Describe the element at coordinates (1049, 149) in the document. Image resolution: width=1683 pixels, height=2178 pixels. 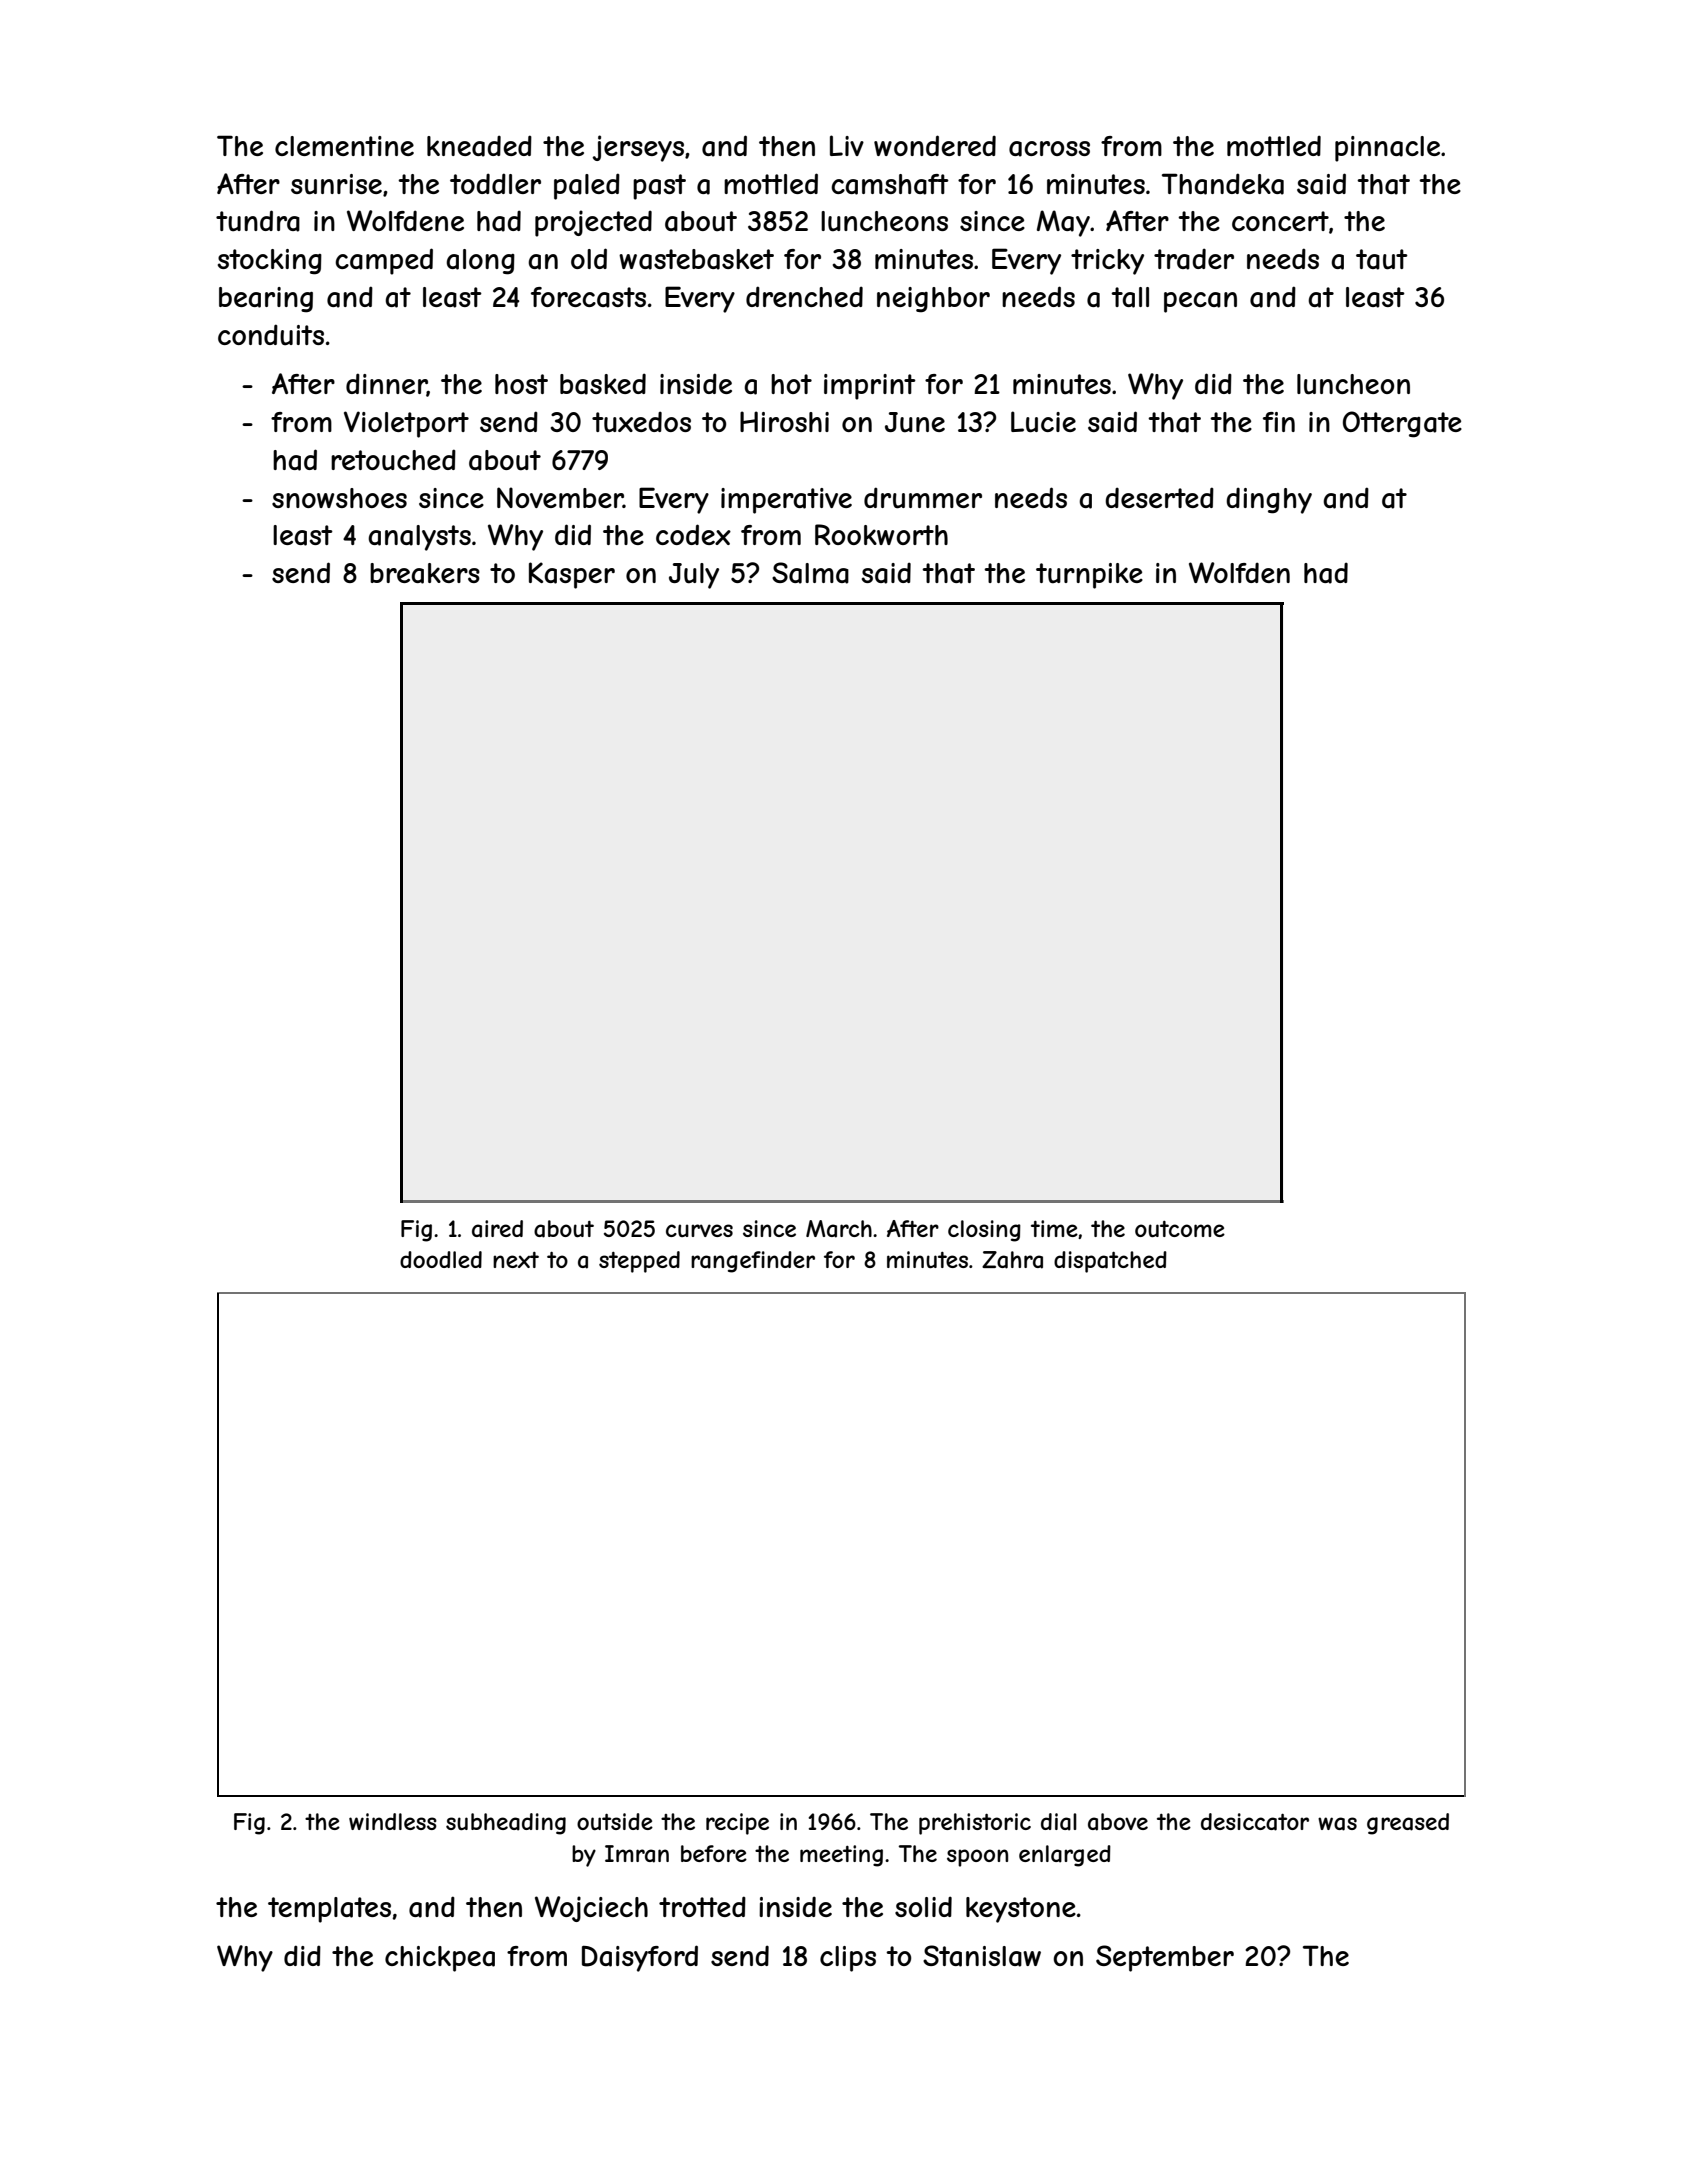
I see `across` at that location.
